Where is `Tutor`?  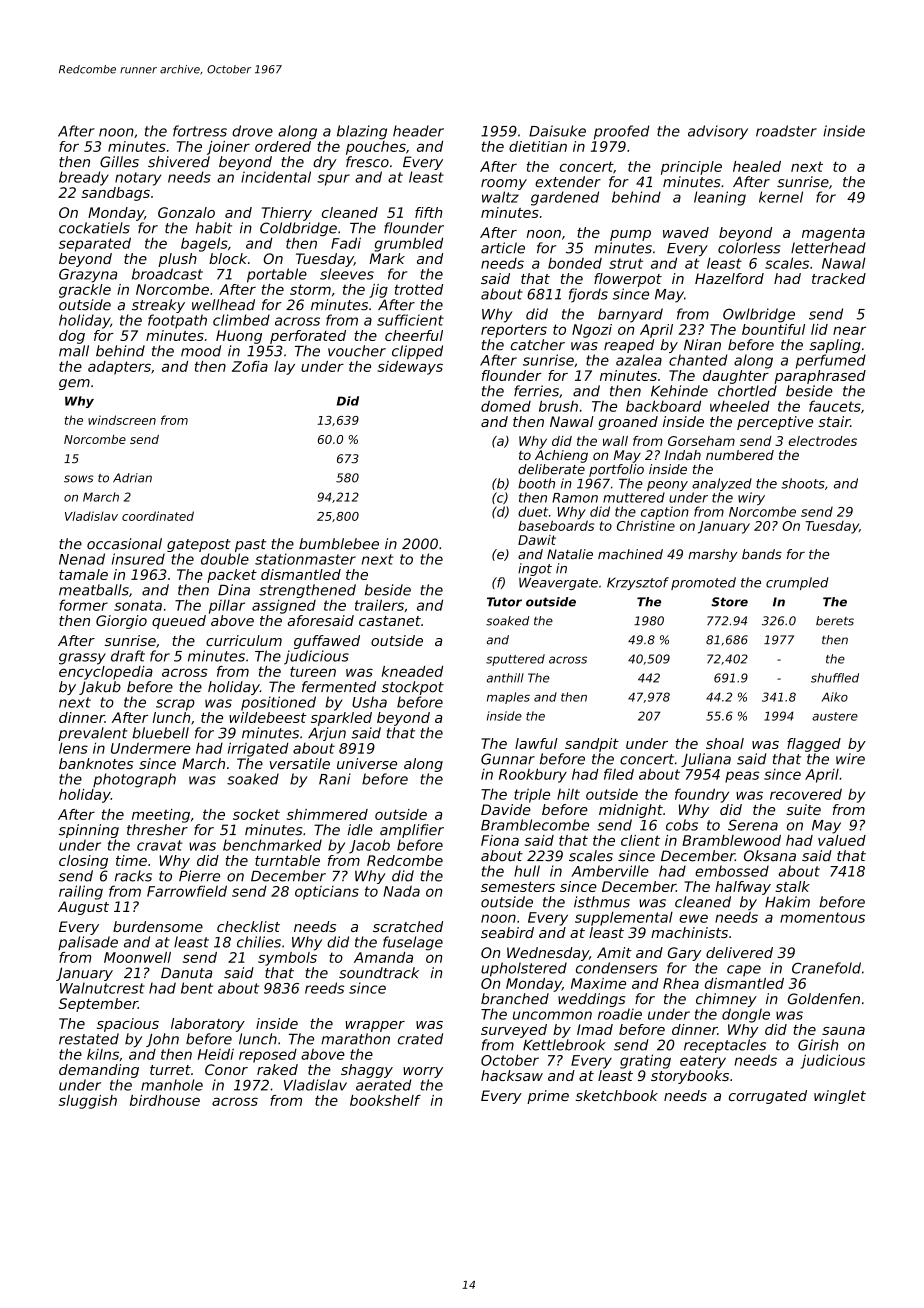
Tutor is located at coordinates (504, 602).
